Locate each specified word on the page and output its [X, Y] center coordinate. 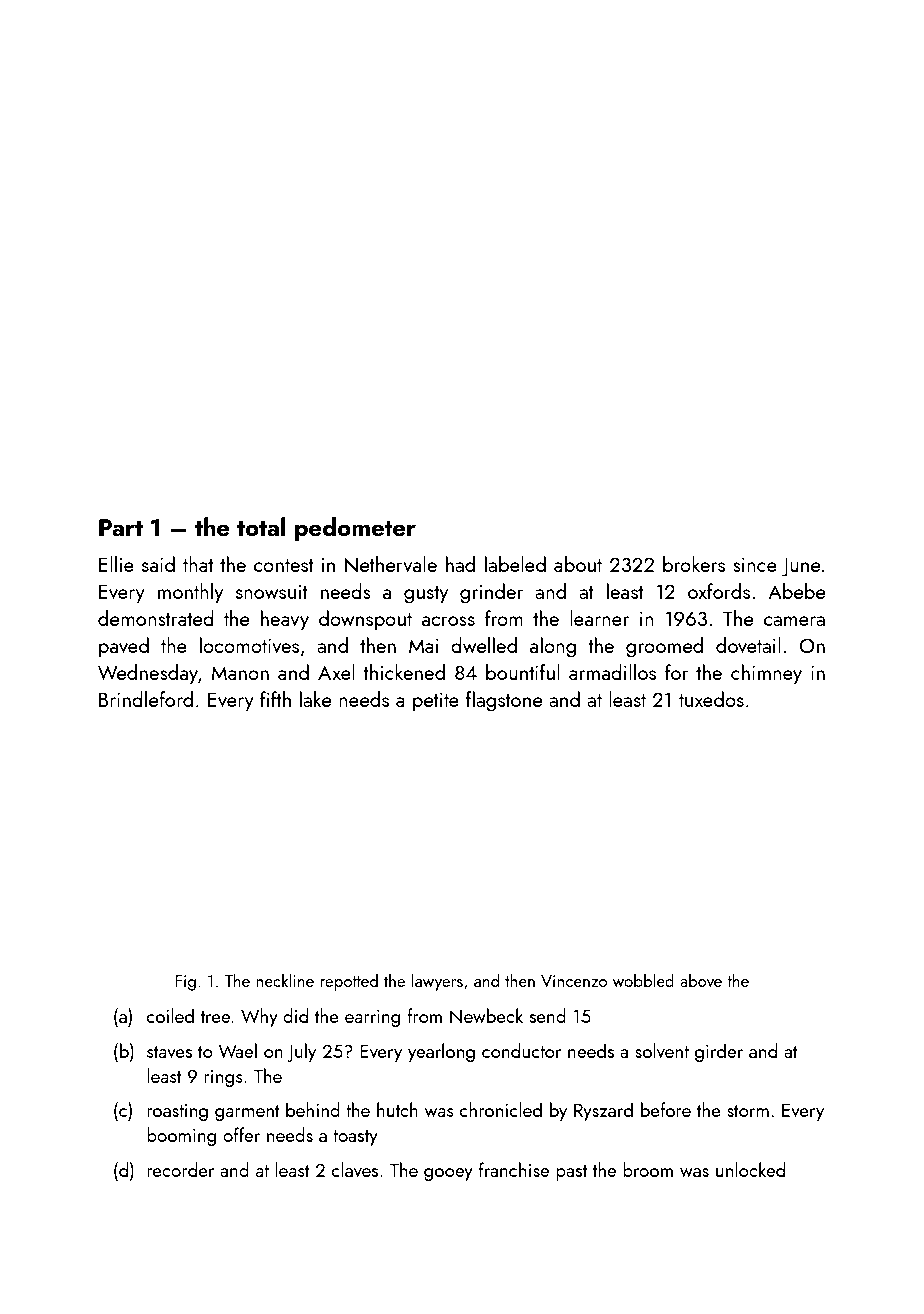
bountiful [522, 672]
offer [241, 1134]
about [578, 564]
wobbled [643, 980]
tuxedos [711, 699]
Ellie [116, 564]
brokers [694, 564]
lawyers [437, 982]
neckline [285, 980]
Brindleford [146, 699]
